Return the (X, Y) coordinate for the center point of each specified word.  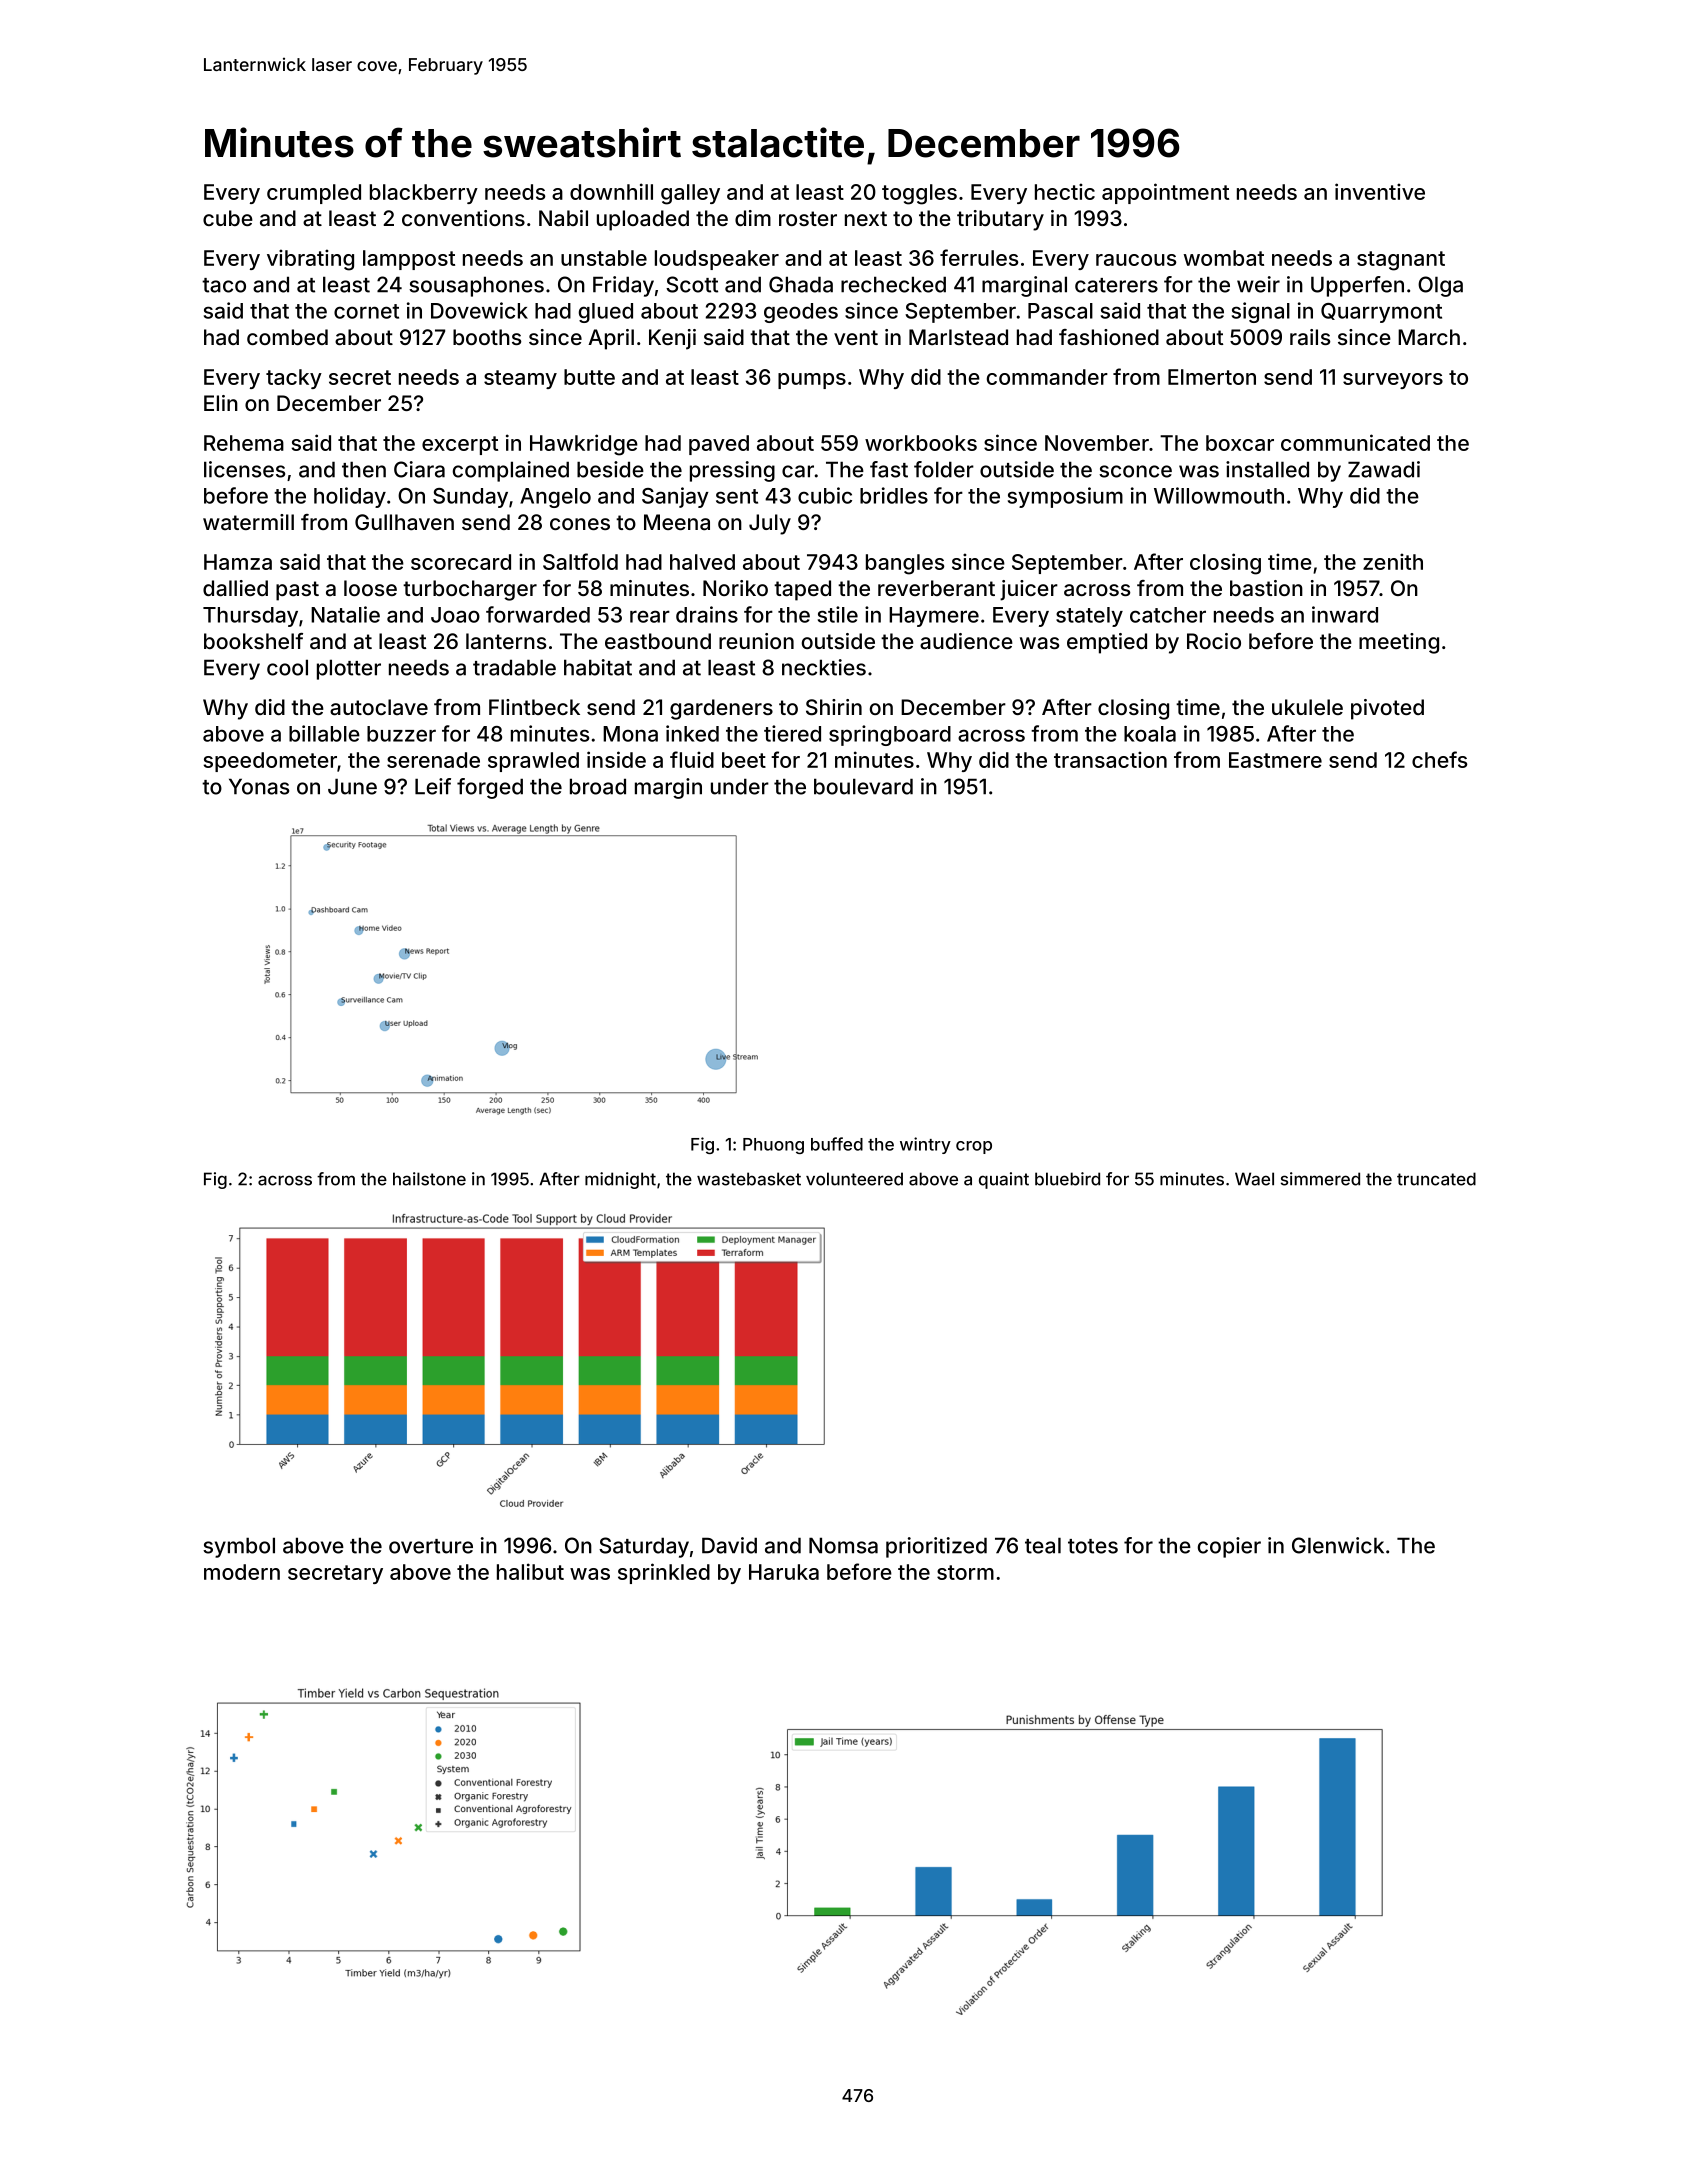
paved (719, 445)
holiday (350, 497)
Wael (1254, 1179)
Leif (433, 786)
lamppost (409, 260)
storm (965, 1572)
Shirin (834, 707)
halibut (530, 1571)
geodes (801, 313)
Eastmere (1275, 760)
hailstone (429, 1179)
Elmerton (1212, 377)
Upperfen (1357, 286)
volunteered (854, 1179)
